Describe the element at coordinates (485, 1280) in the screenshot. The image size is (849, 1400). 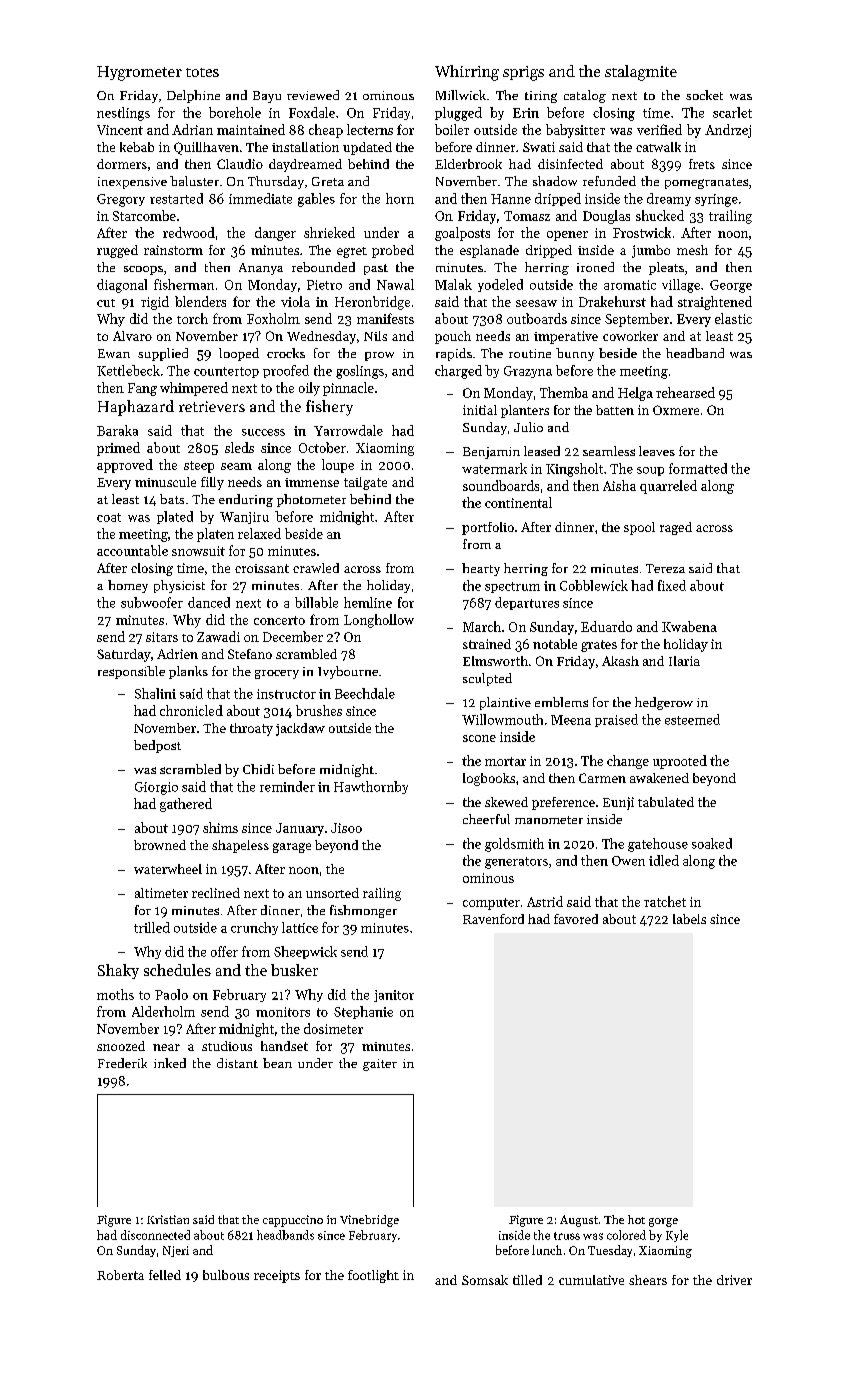
I see `Somsak` at that location.
